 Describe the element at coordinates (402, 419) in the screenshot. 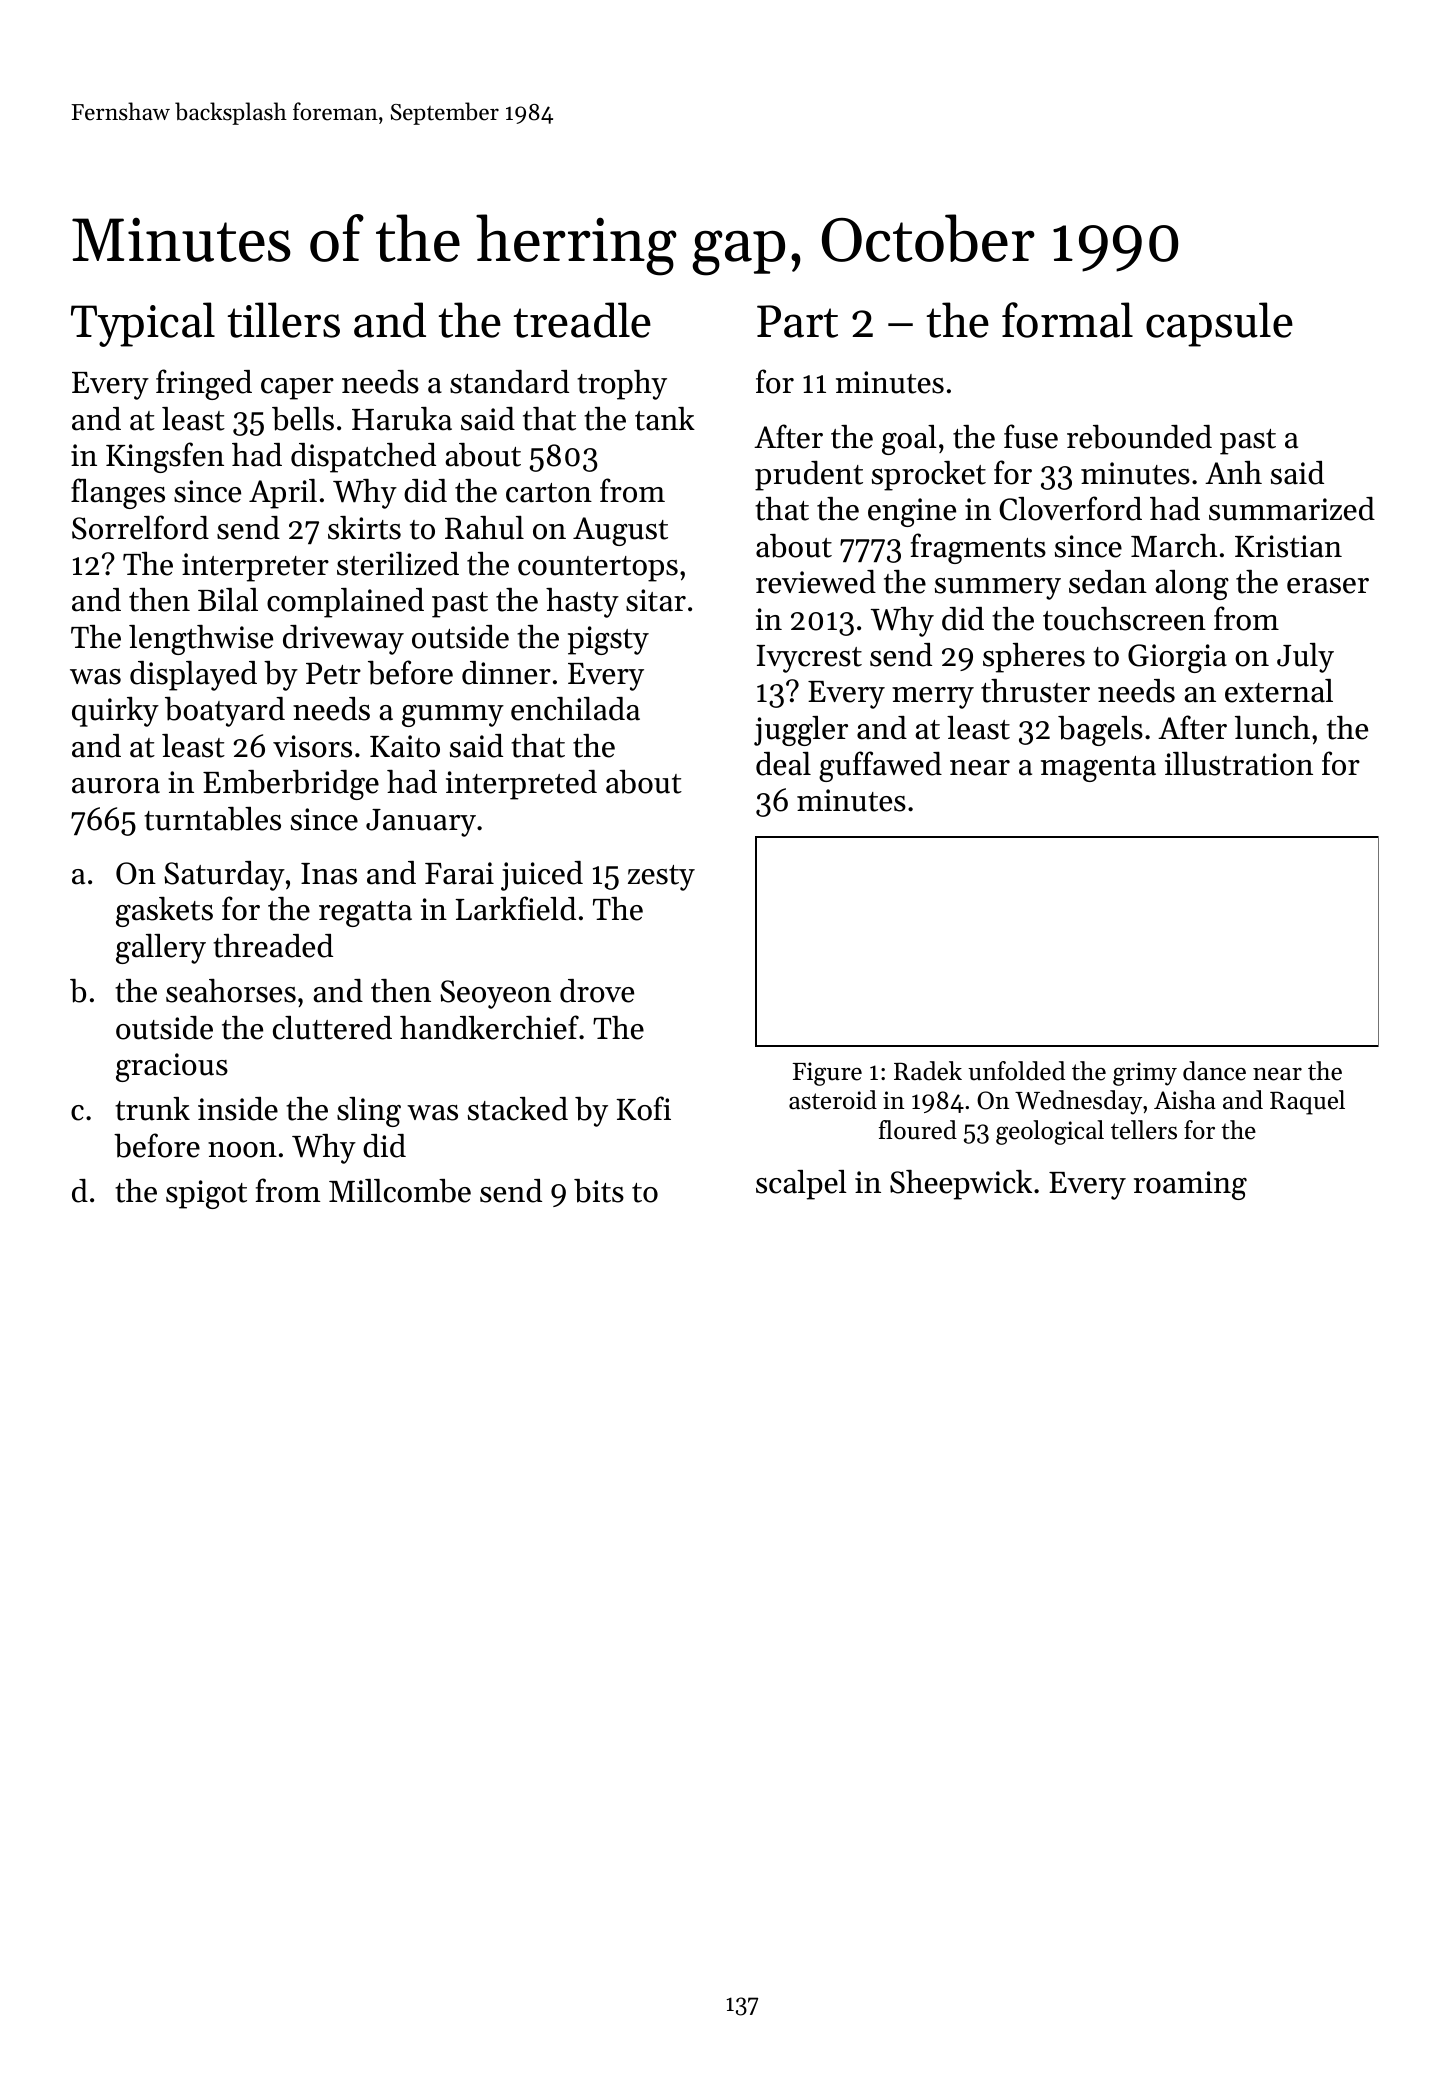

I see `Haruka` at that location.
